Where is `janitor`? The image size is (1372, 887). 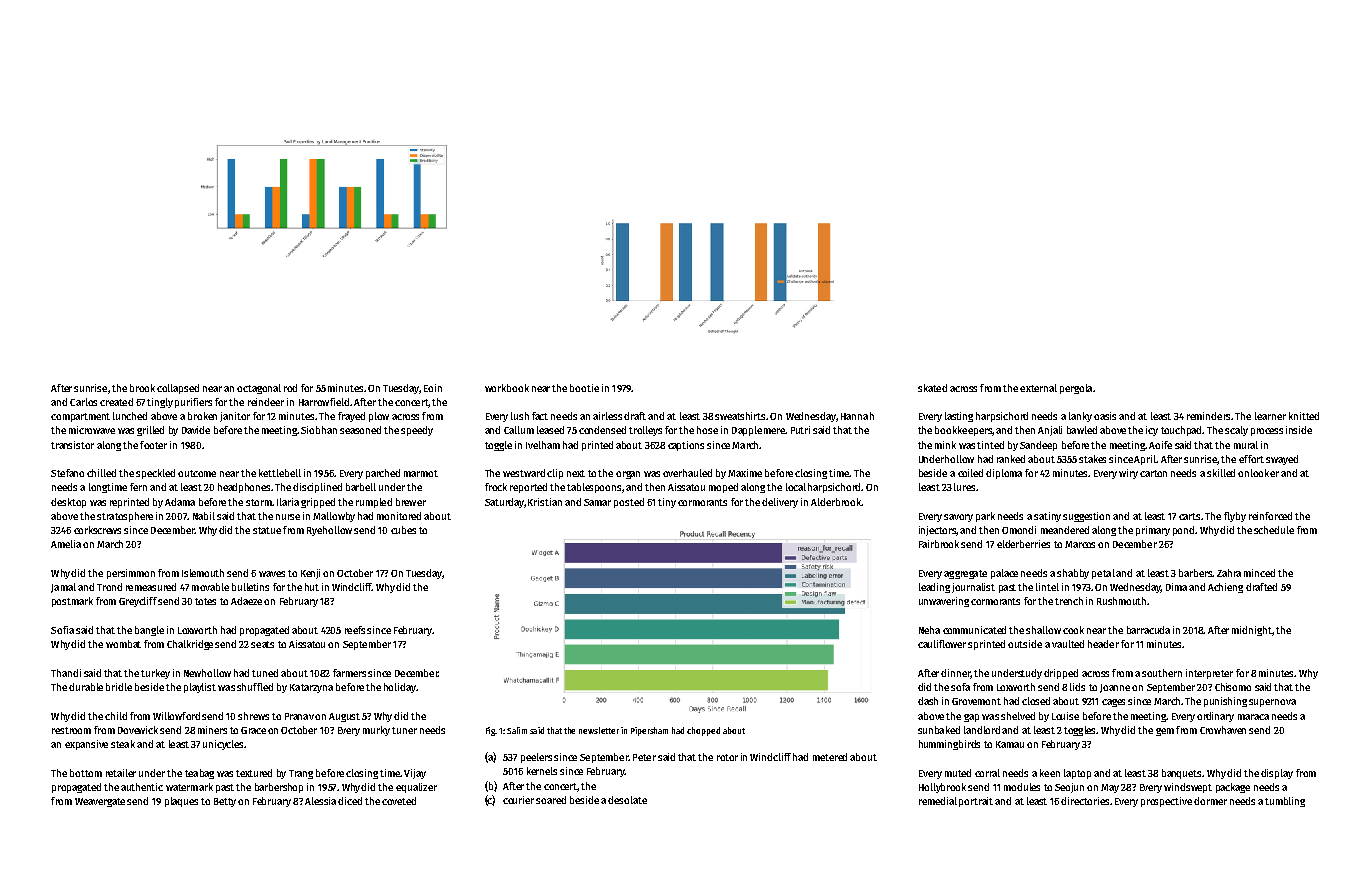 janitor is located at coordinates (235, 417).
